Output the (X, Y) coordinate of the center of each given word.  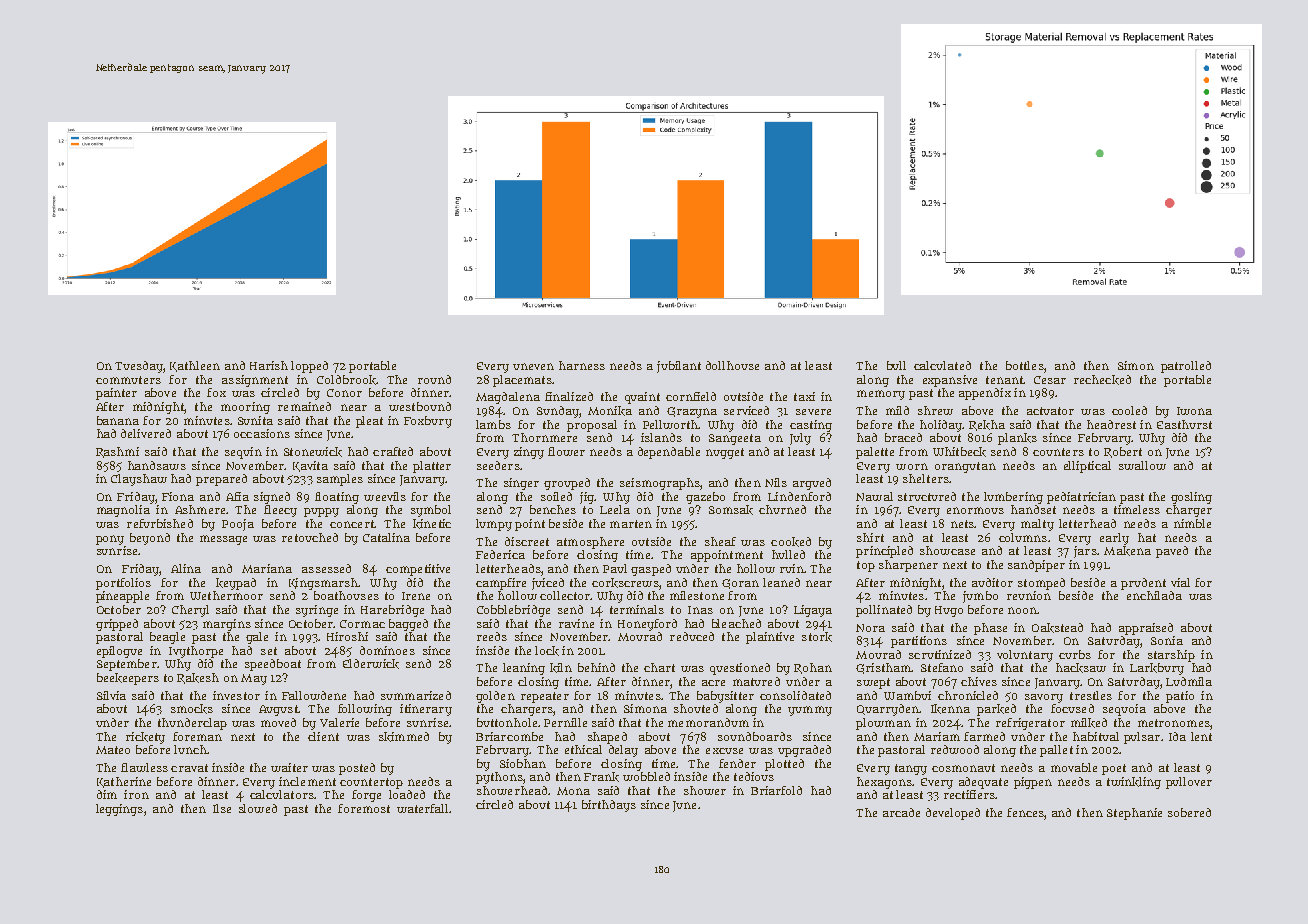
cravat (189, 768)
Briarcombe (509, 736)
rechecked (1102, 380)
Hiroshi (347, 636)
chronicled (968, 695)
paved (1172, 552)
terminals (637, 609)
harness (582, 365)
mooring (245, 408)
